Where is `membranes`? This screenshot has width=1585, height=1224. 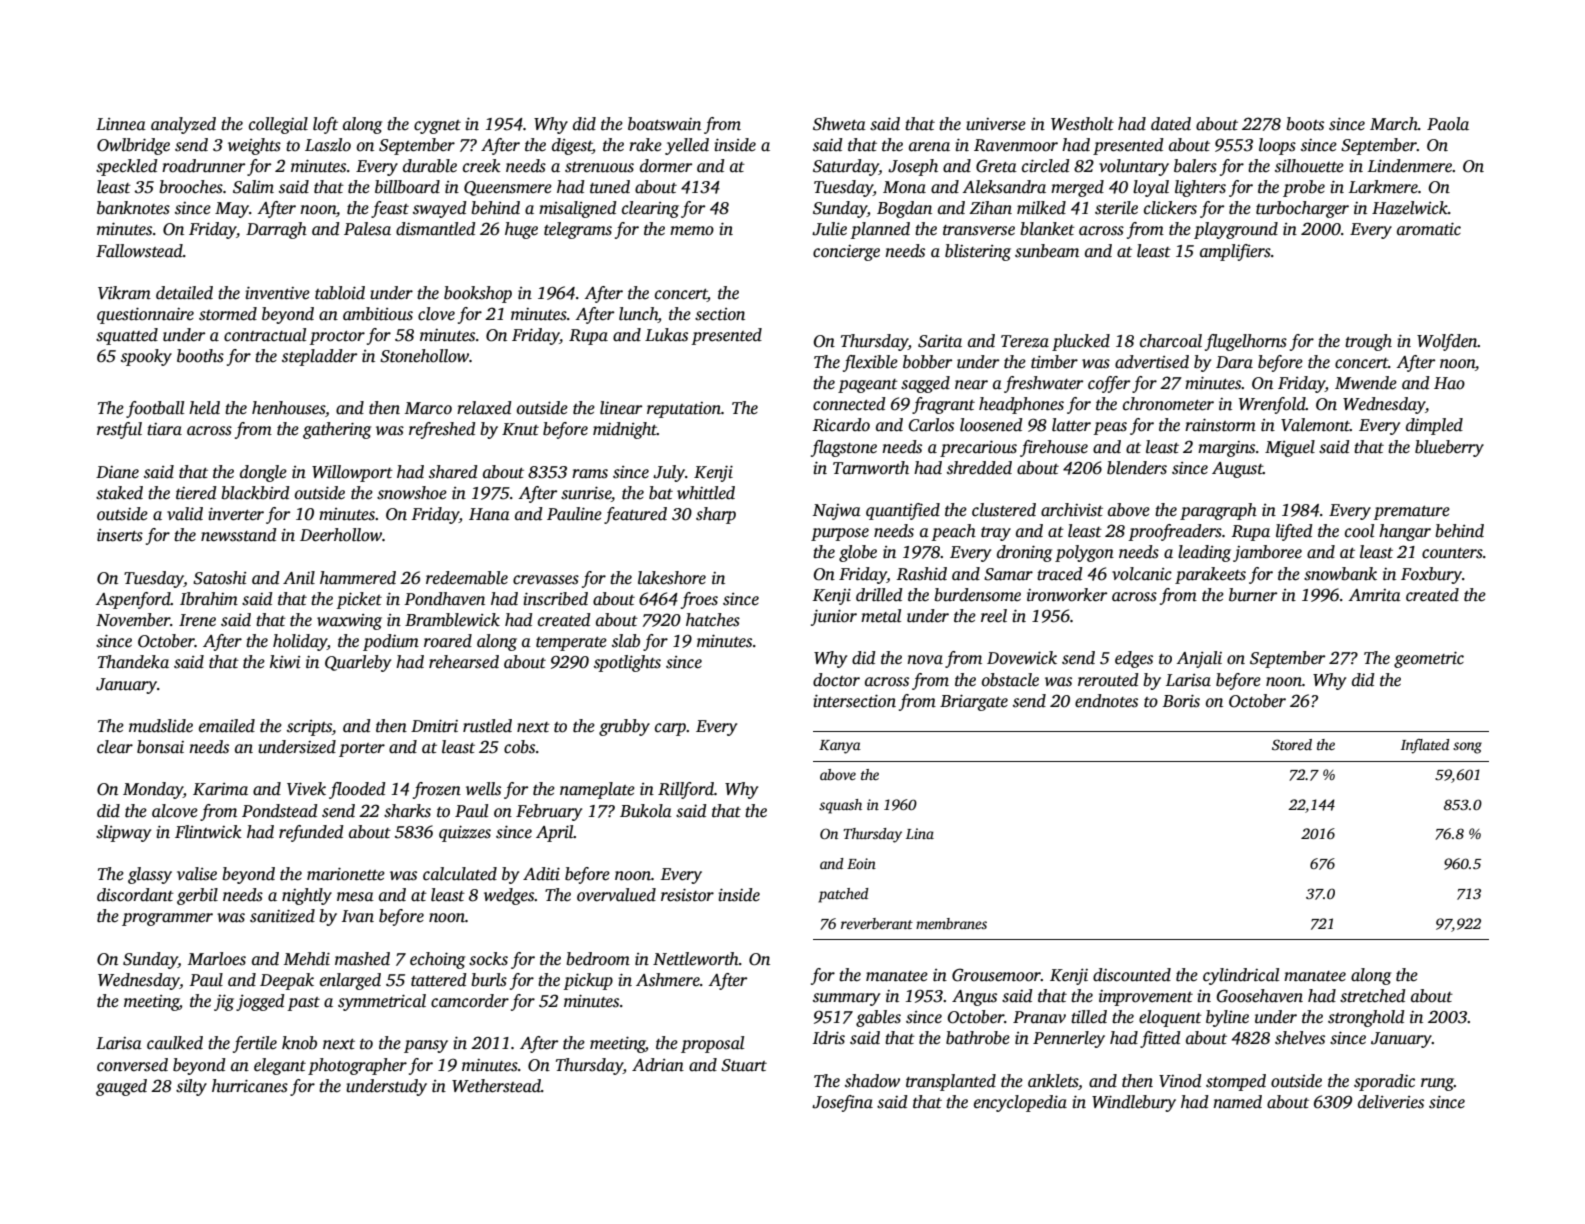
membranes is located at coordinates (951, 923).
